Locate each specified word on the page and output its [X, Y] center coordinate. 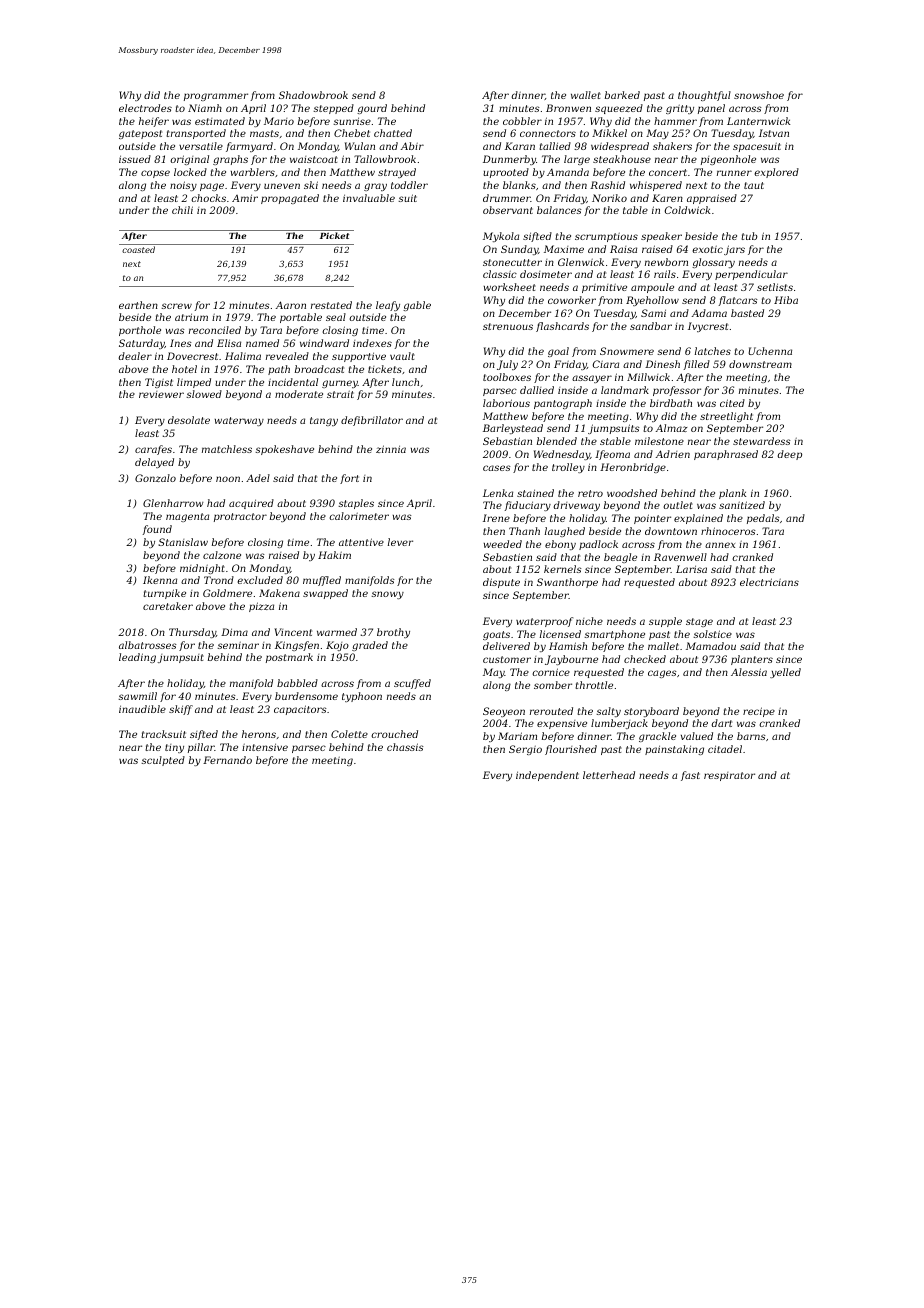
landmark [625, 390]
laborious [506, 403]
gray [375, 187]
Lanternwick [758, 121]
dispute [501, 583]
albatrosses [148, 645]
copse [155, 174]
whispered [656, 186]
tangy [324, 421]
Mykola [501, 237]
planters [752, 660]
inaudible [142, 709]
